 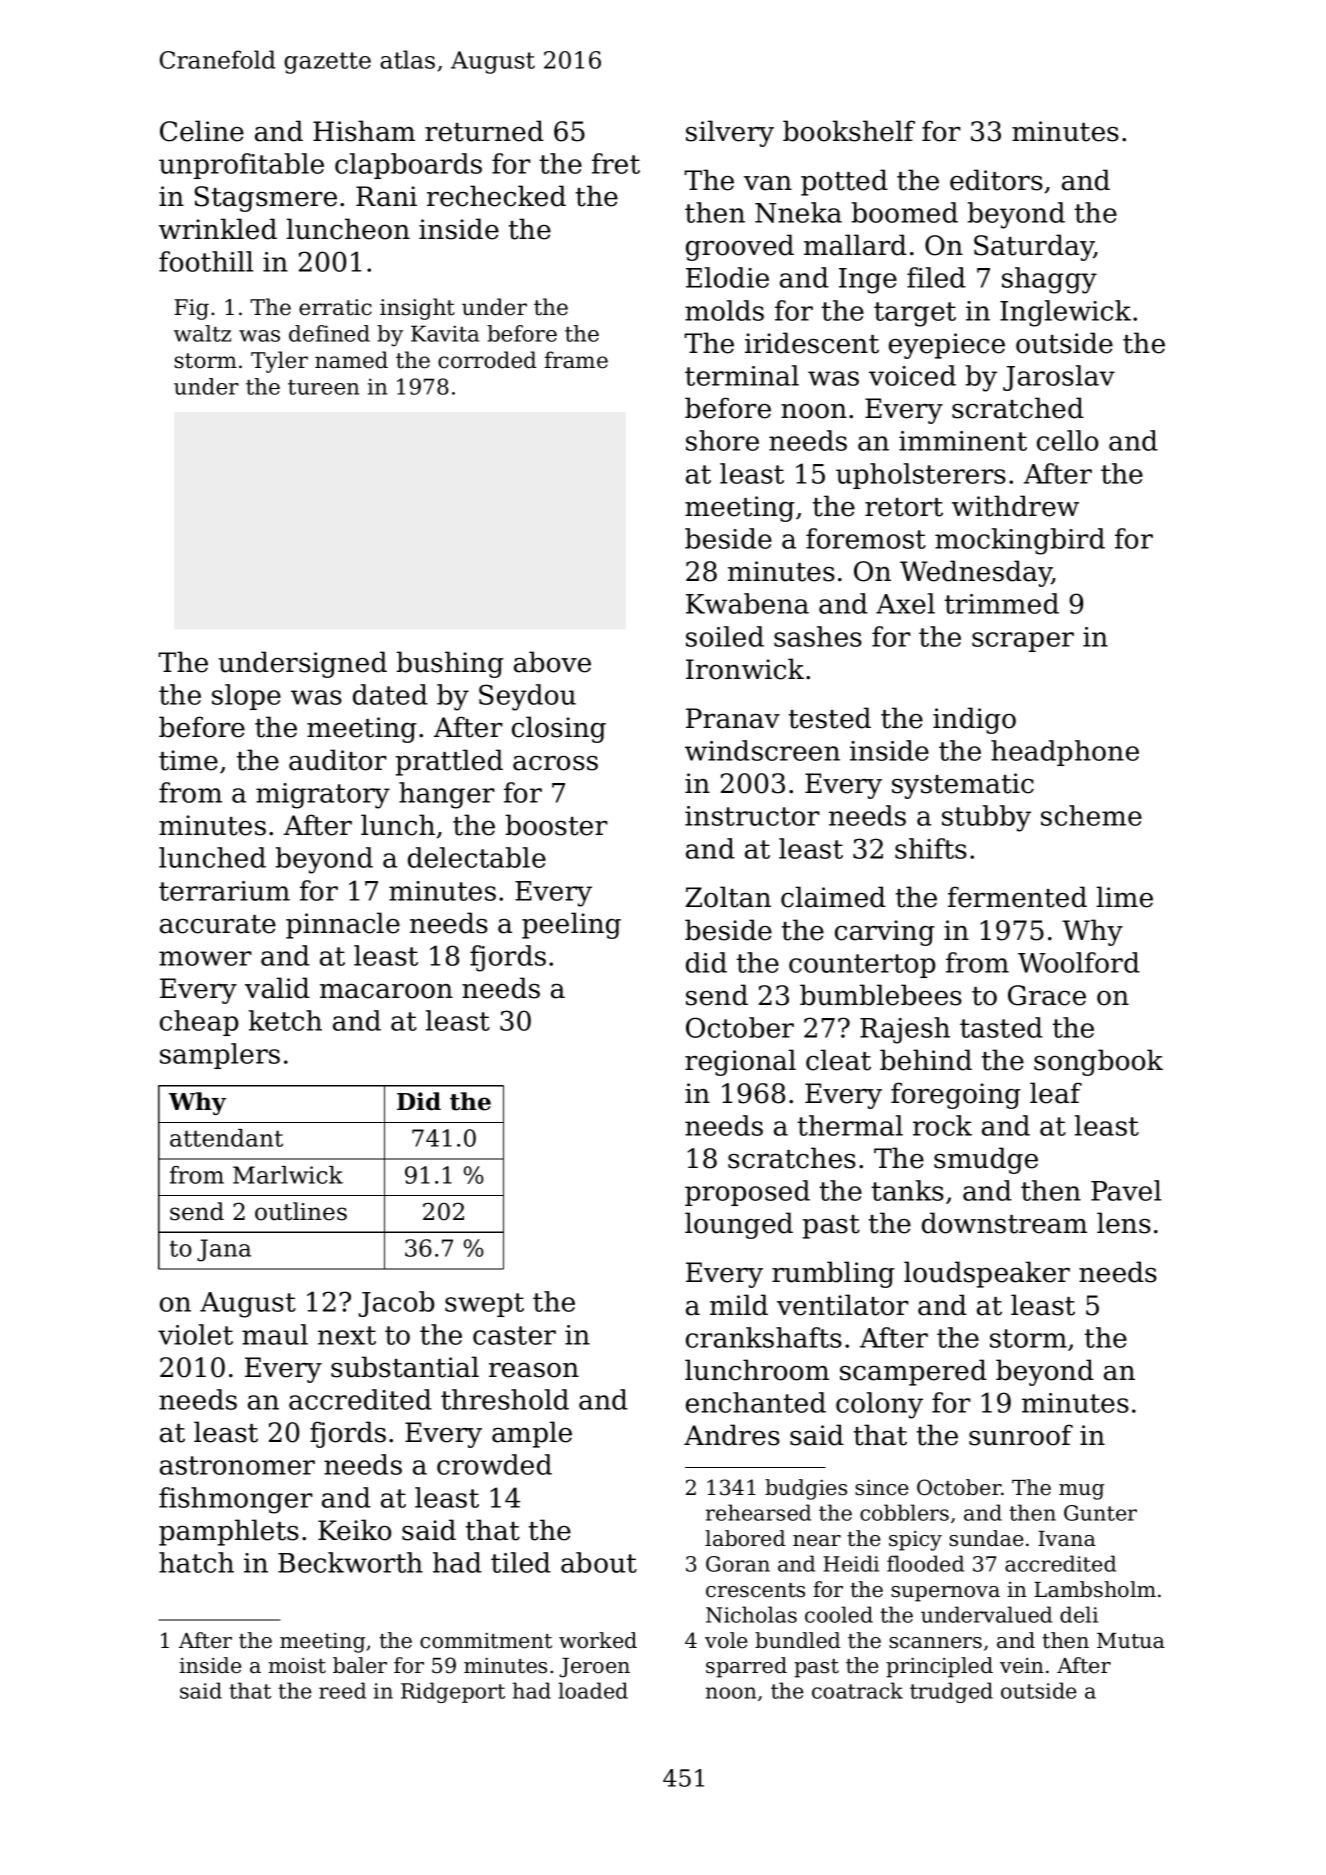 I want to click on rechecked, so click(x=496, y=196).
